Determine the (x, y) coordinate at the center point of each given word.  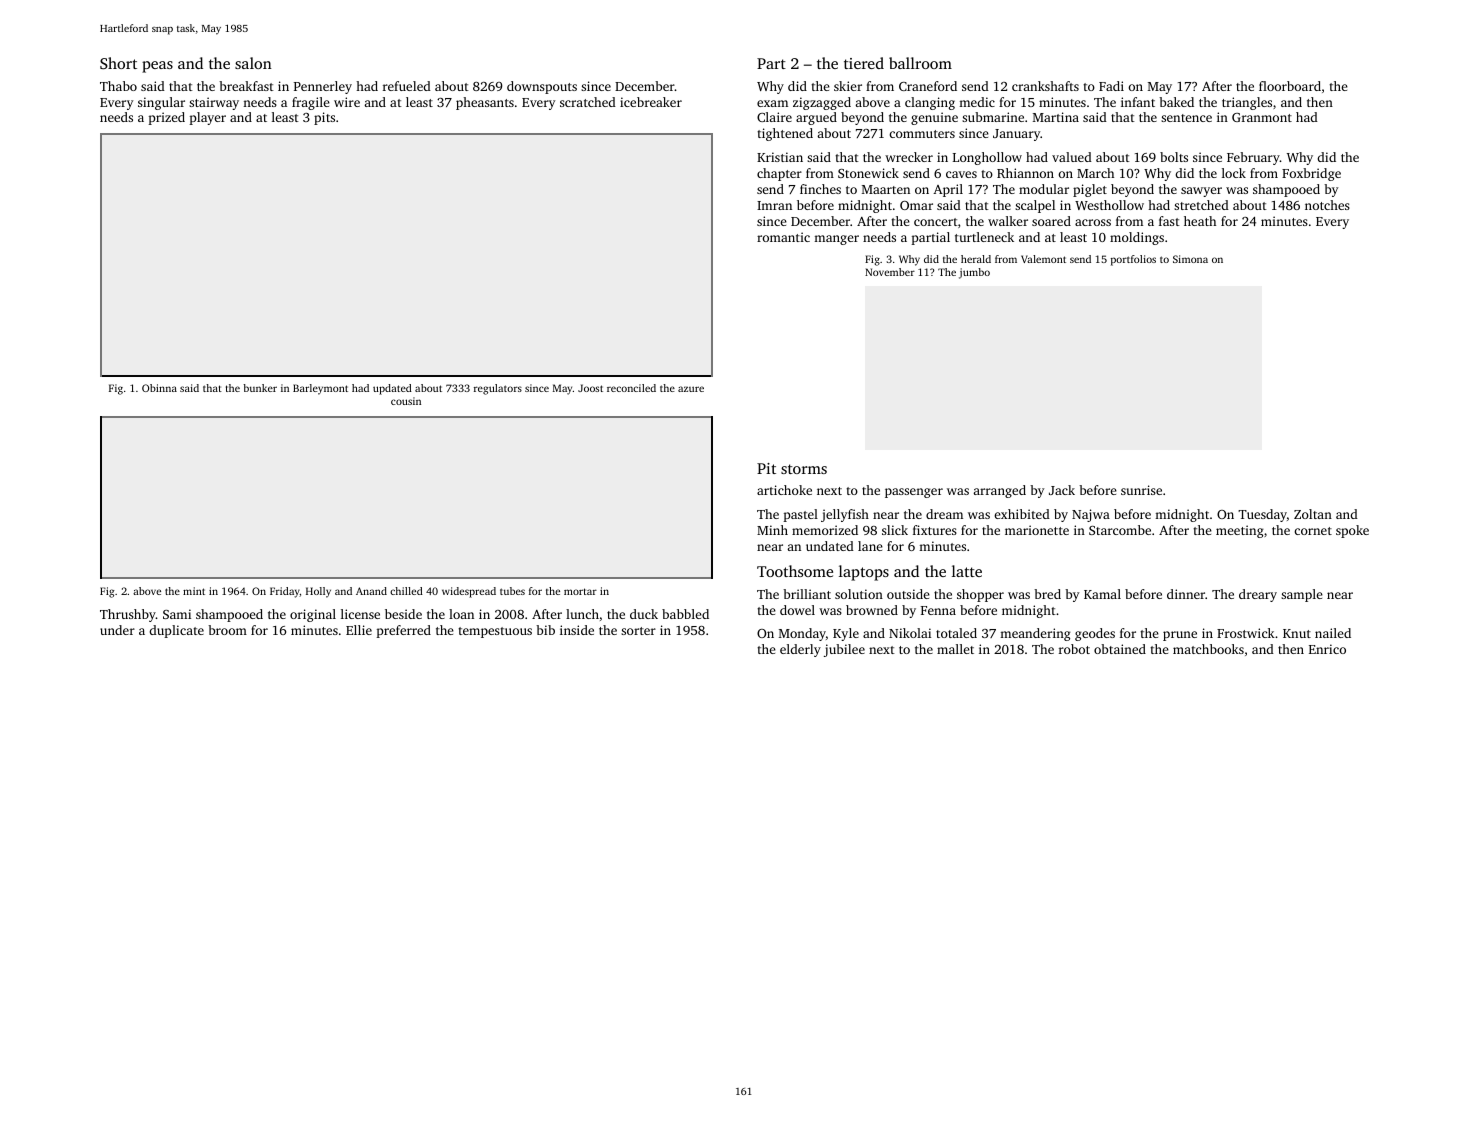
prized (166, 118)
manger (836, 240)
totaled (956, 633)
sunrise (1141, 490)
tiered (864, 63)
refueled (407, 86)
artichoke (784, 490)
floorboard (1290, 86)
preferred (403, 631)
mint (194, 591)
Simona (1190, 259)
